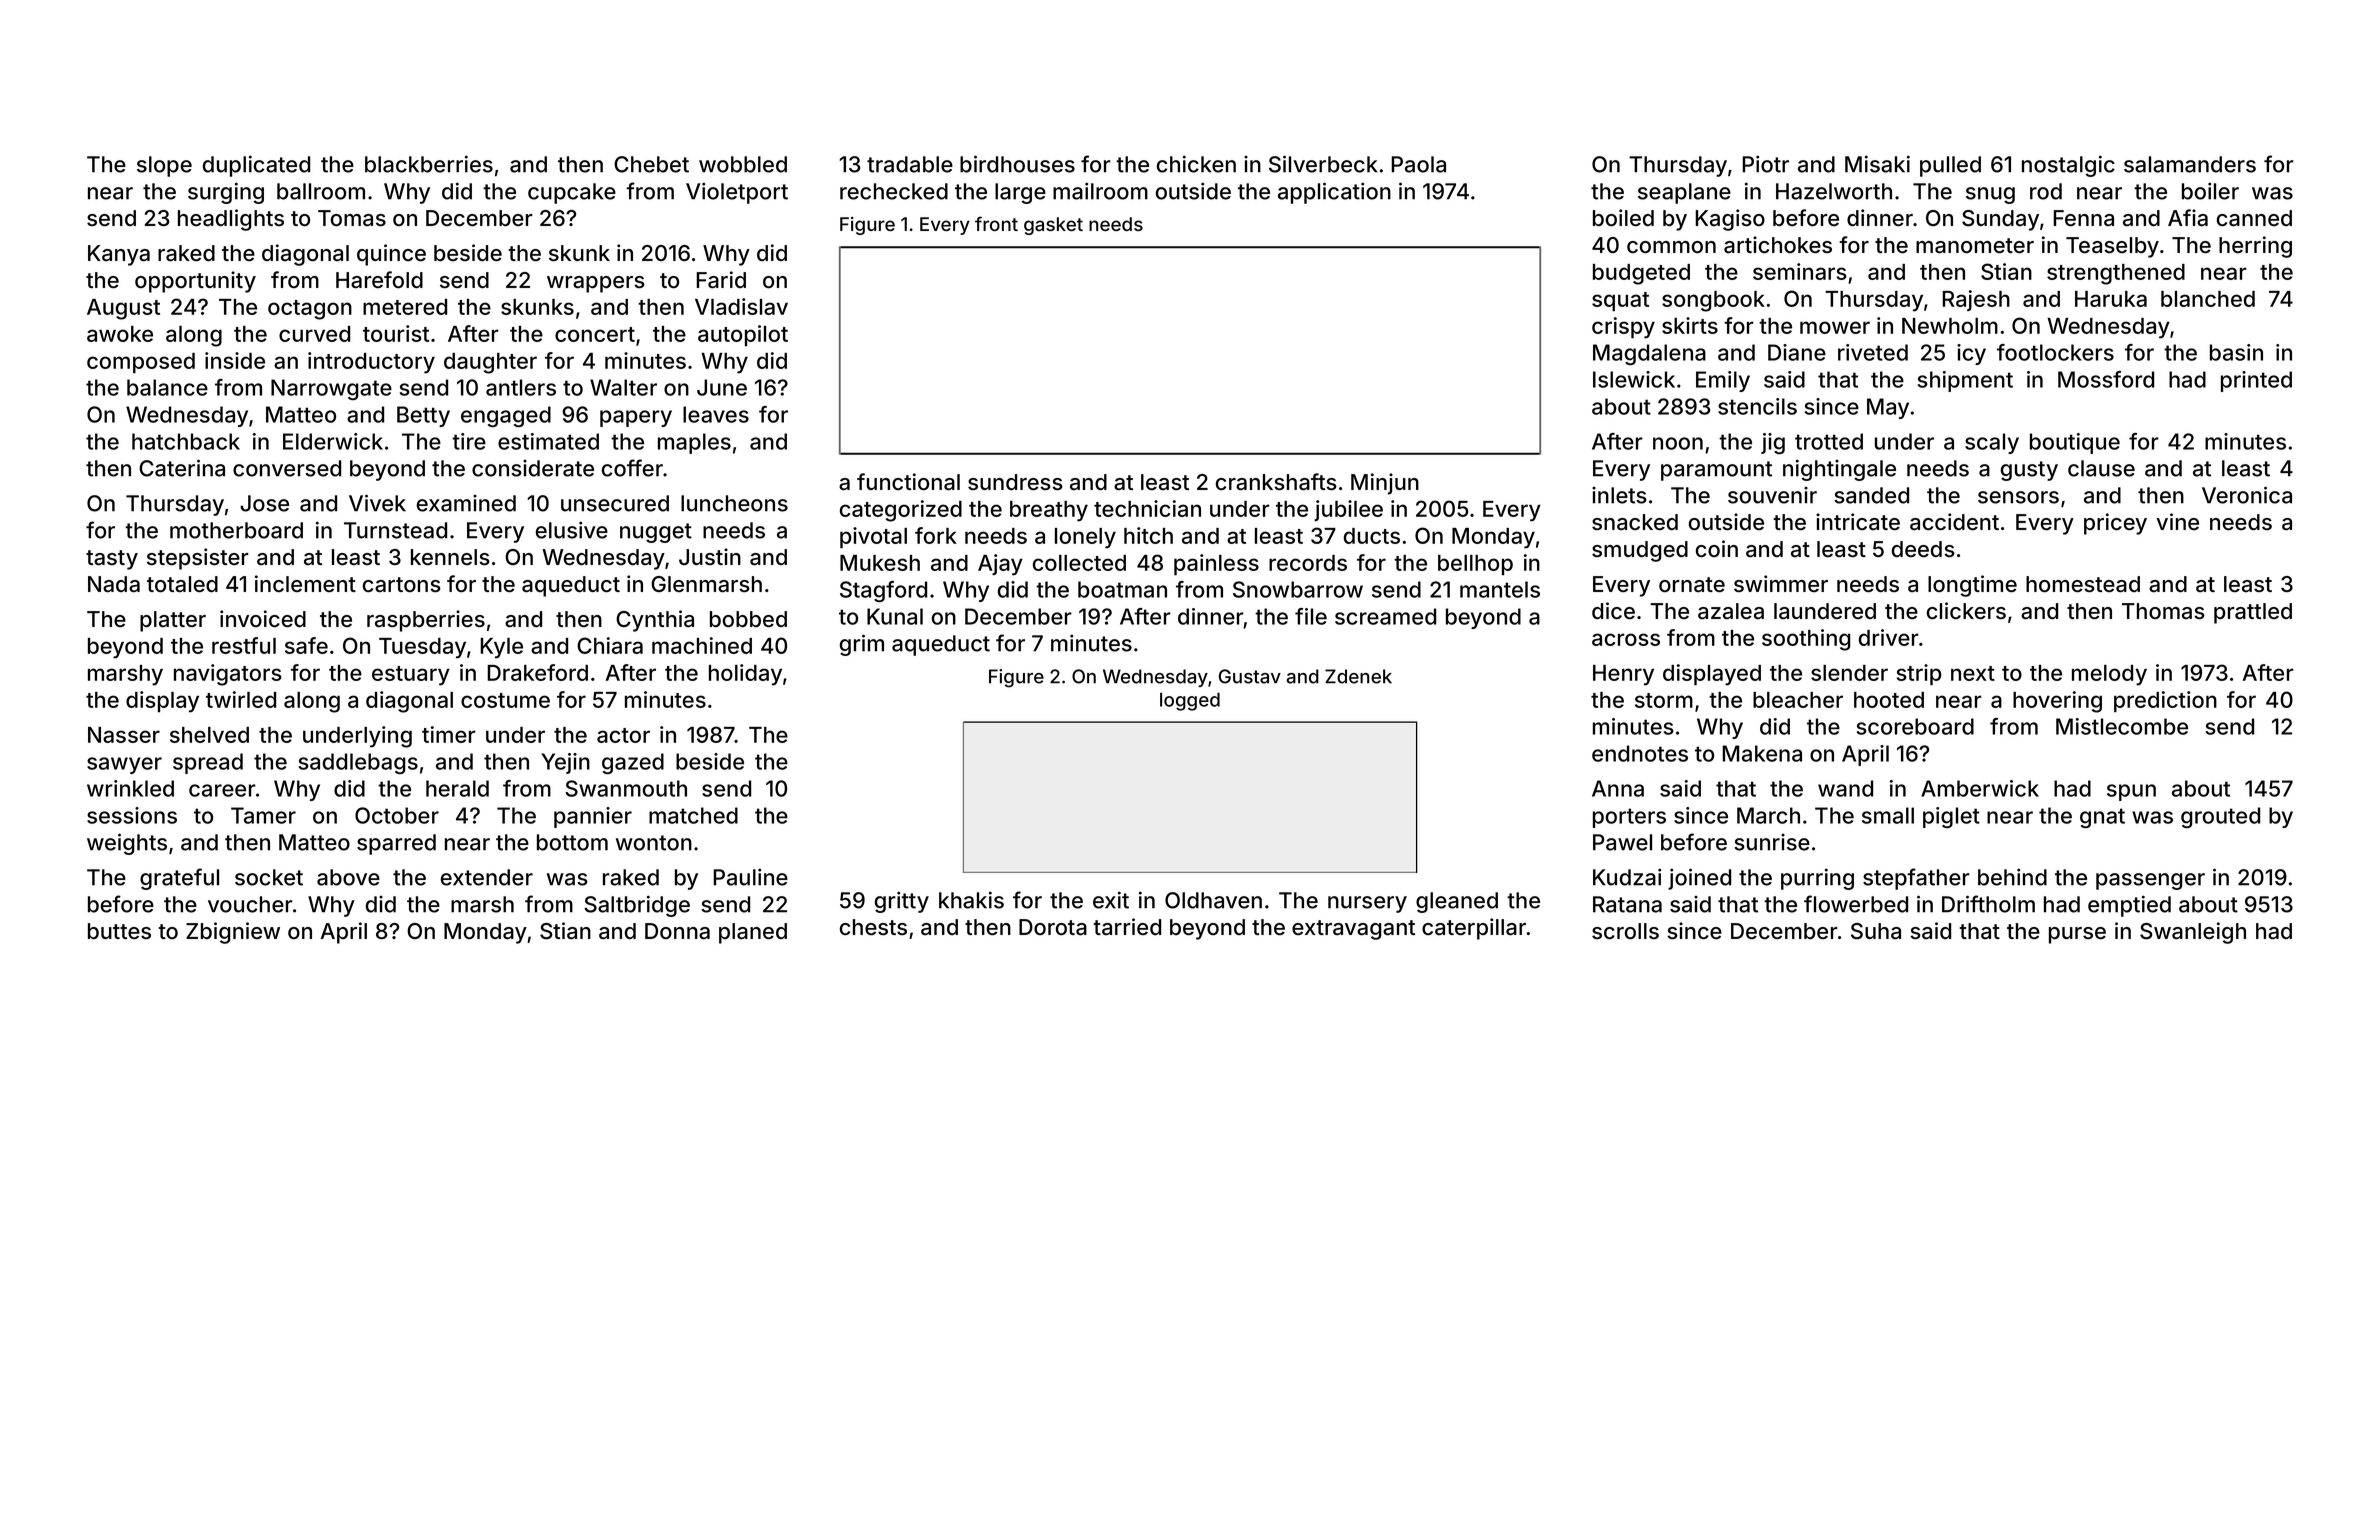 The image size is (2380, 1540). Describe the element at coordinates (269, 877) in the document. I see `socket` at that location.
